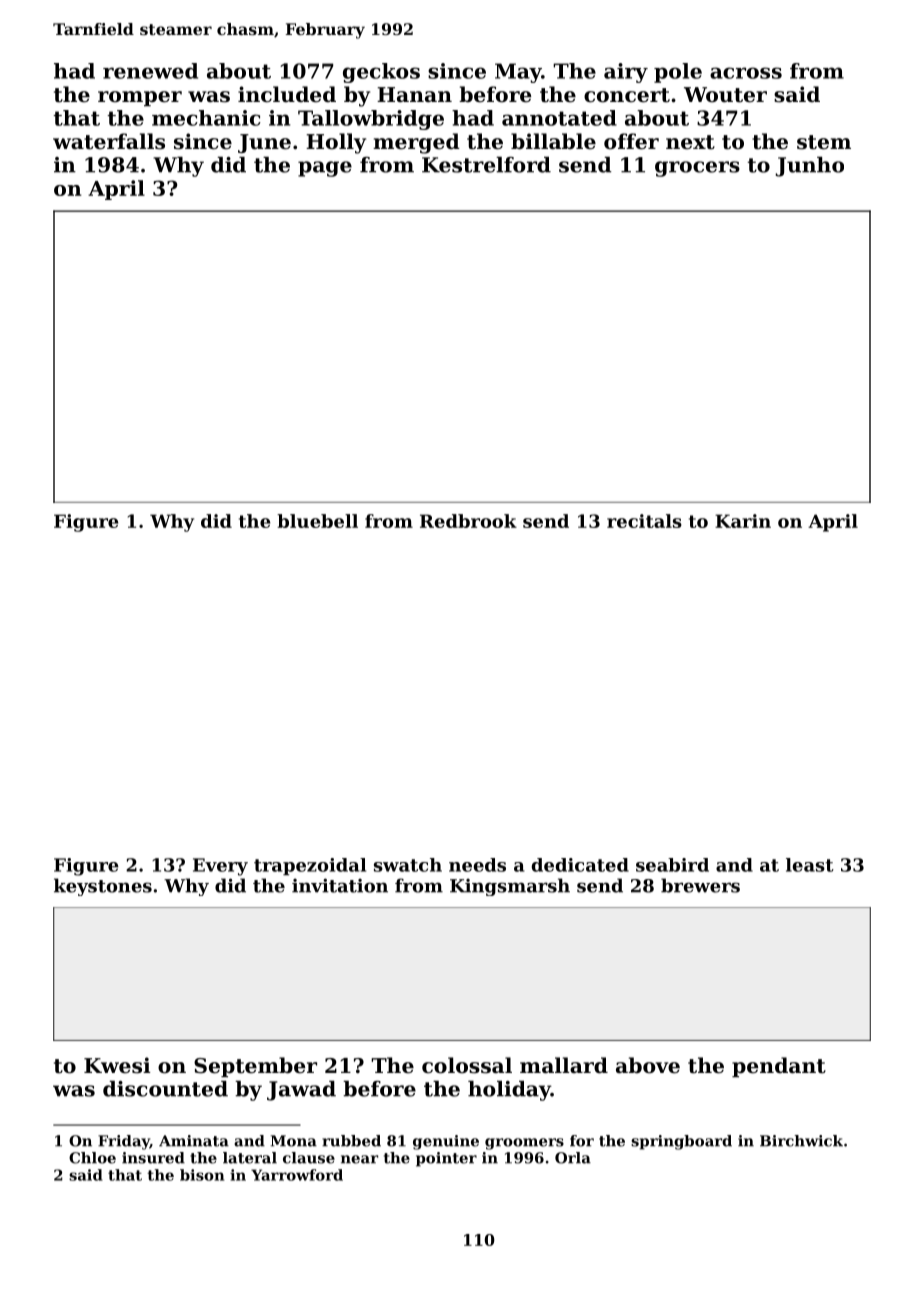 Image resolution: width=924 pixels, height=1311 pixels. I want to click on bluebell, so click(317, 521).
